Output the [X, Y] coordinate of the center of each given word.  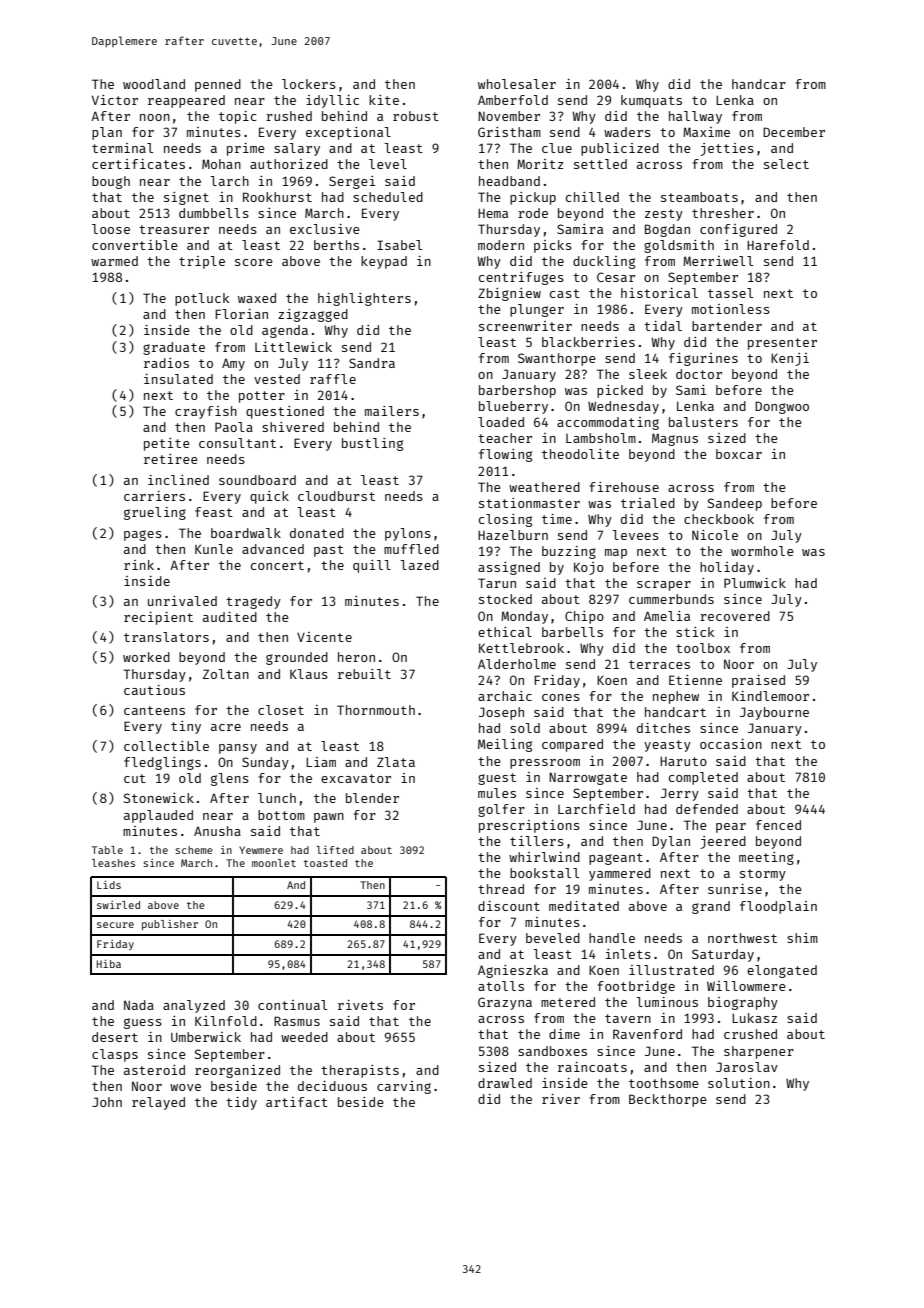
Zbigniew [509, 294]
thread [501, 889]
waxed [257, 298]
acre [226, 727]
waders [627, 132]
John [107, 1102]
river [561, 1099]
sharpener [759, 1052]
